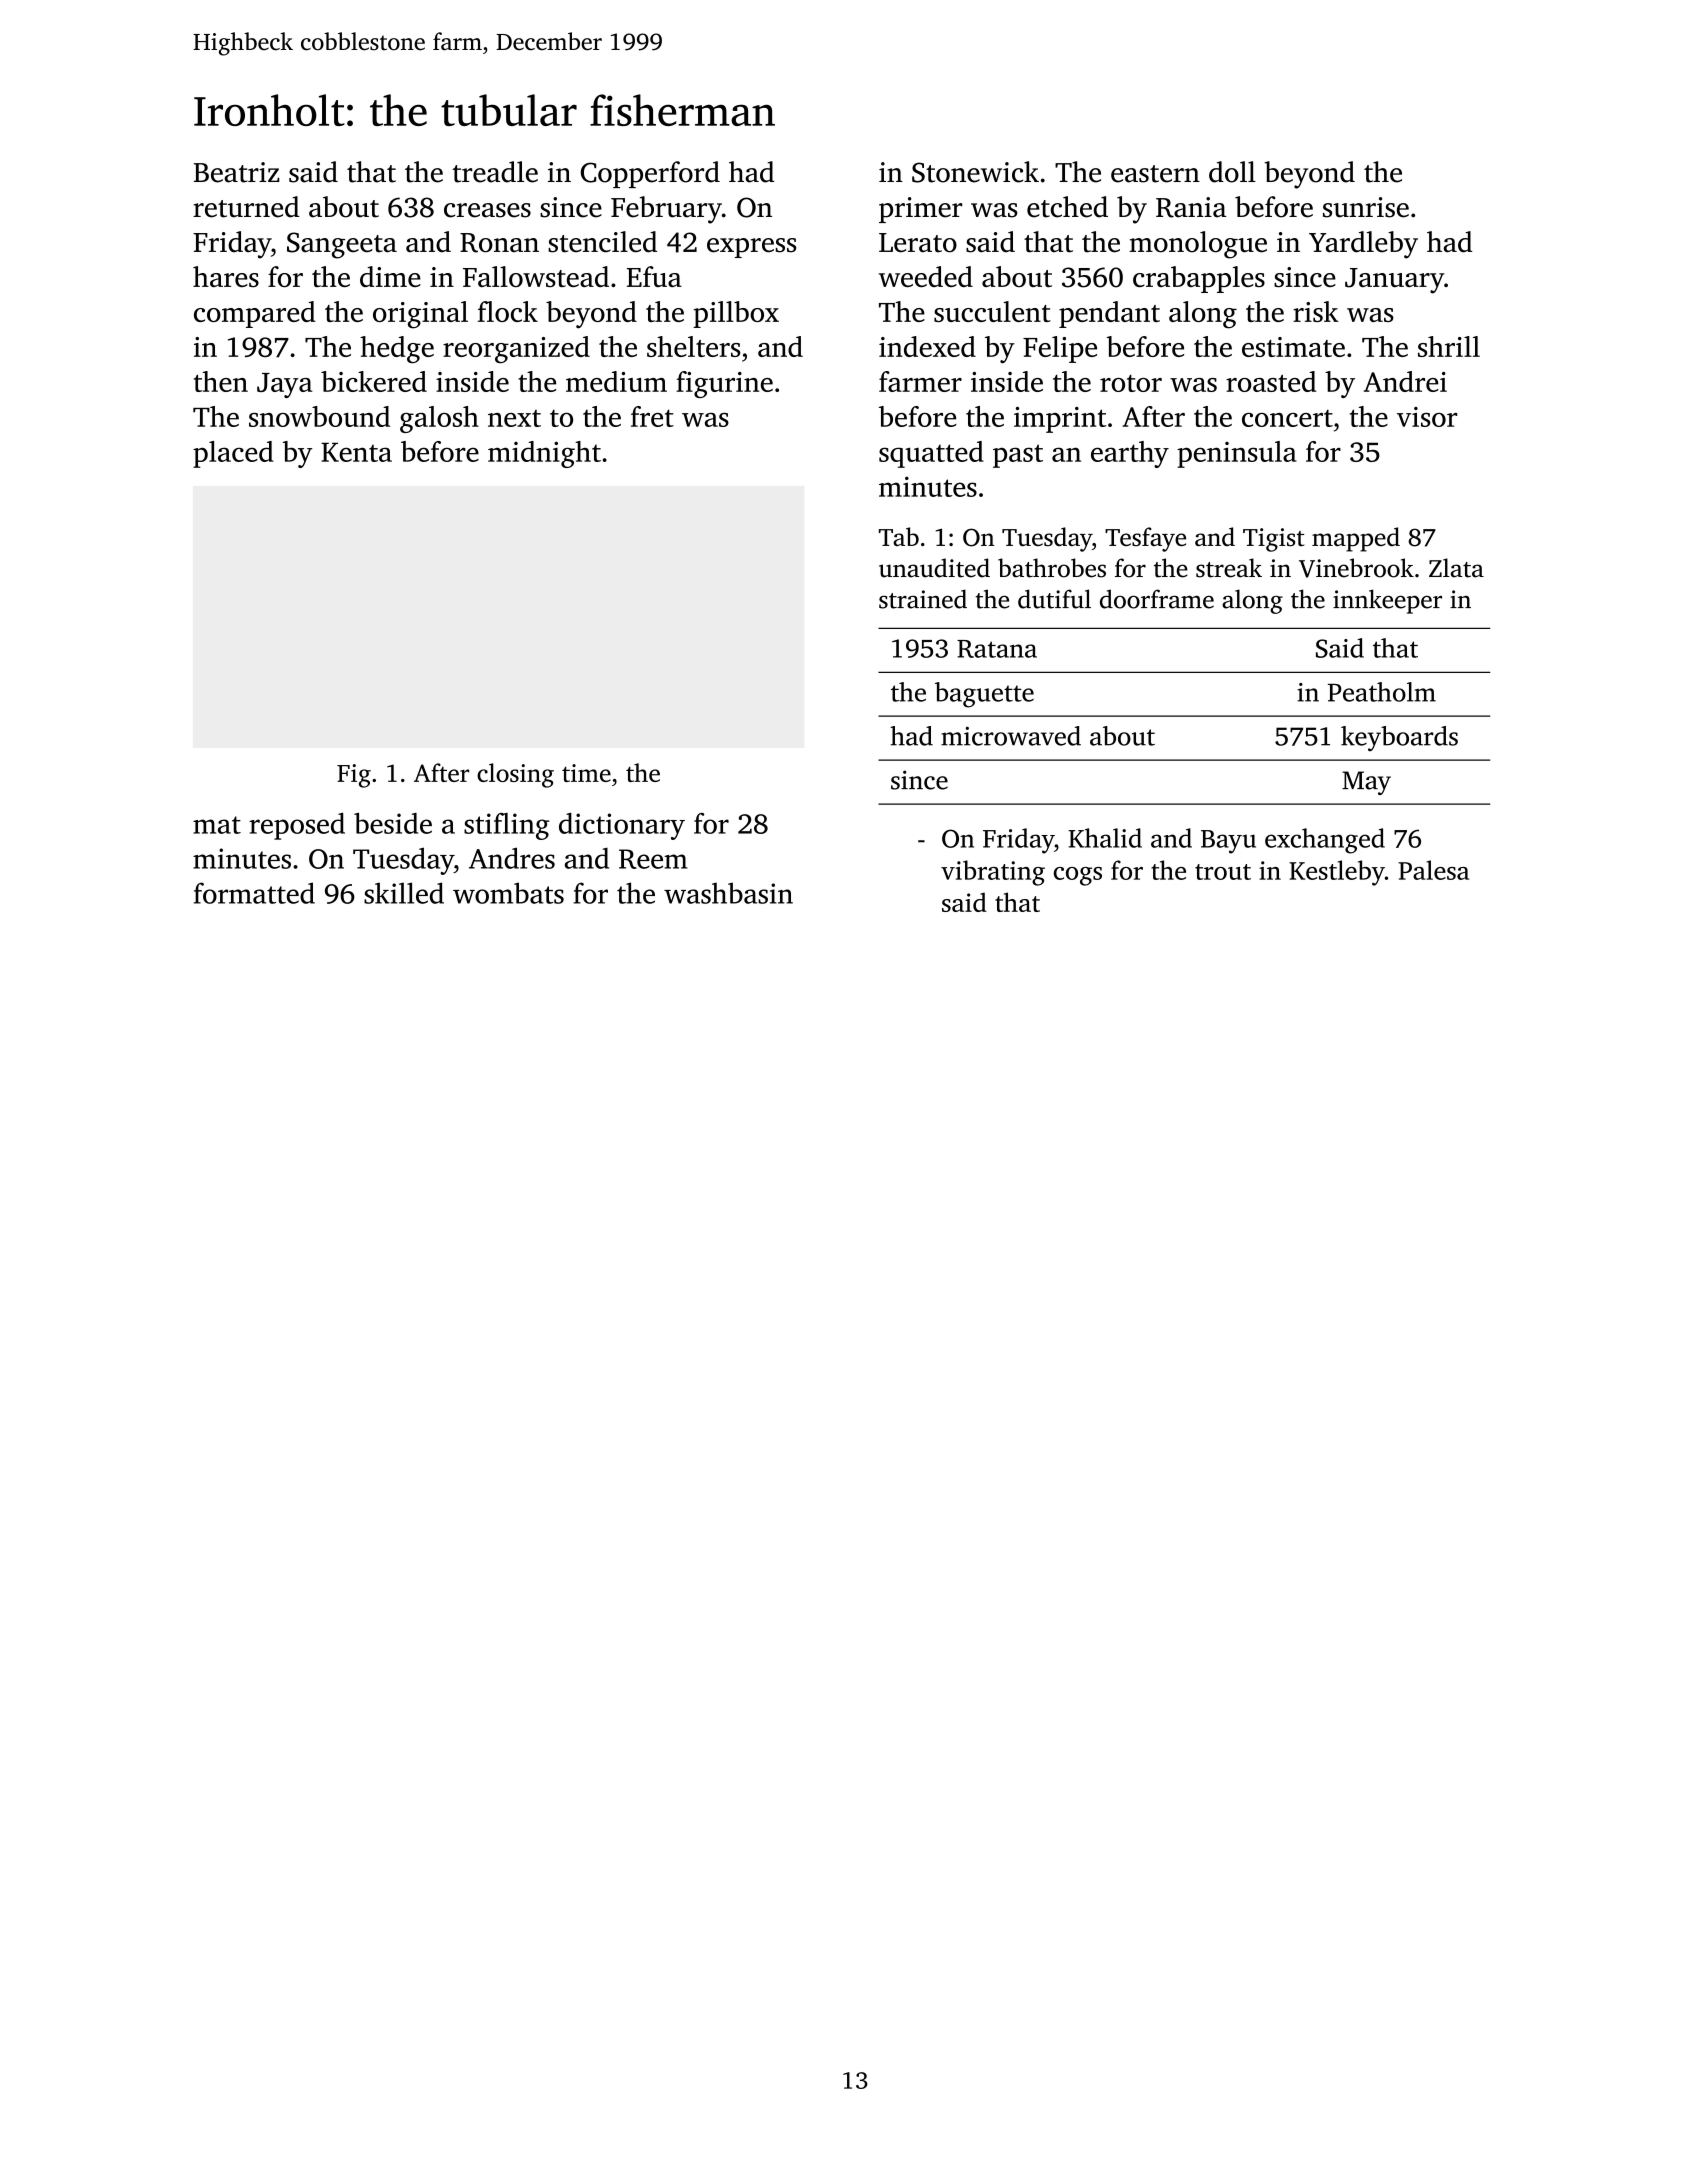 The height and width of the image is (2178, 1683). Describe the element at coordinates (233, 454) in the image. I see `placed` at that location.
